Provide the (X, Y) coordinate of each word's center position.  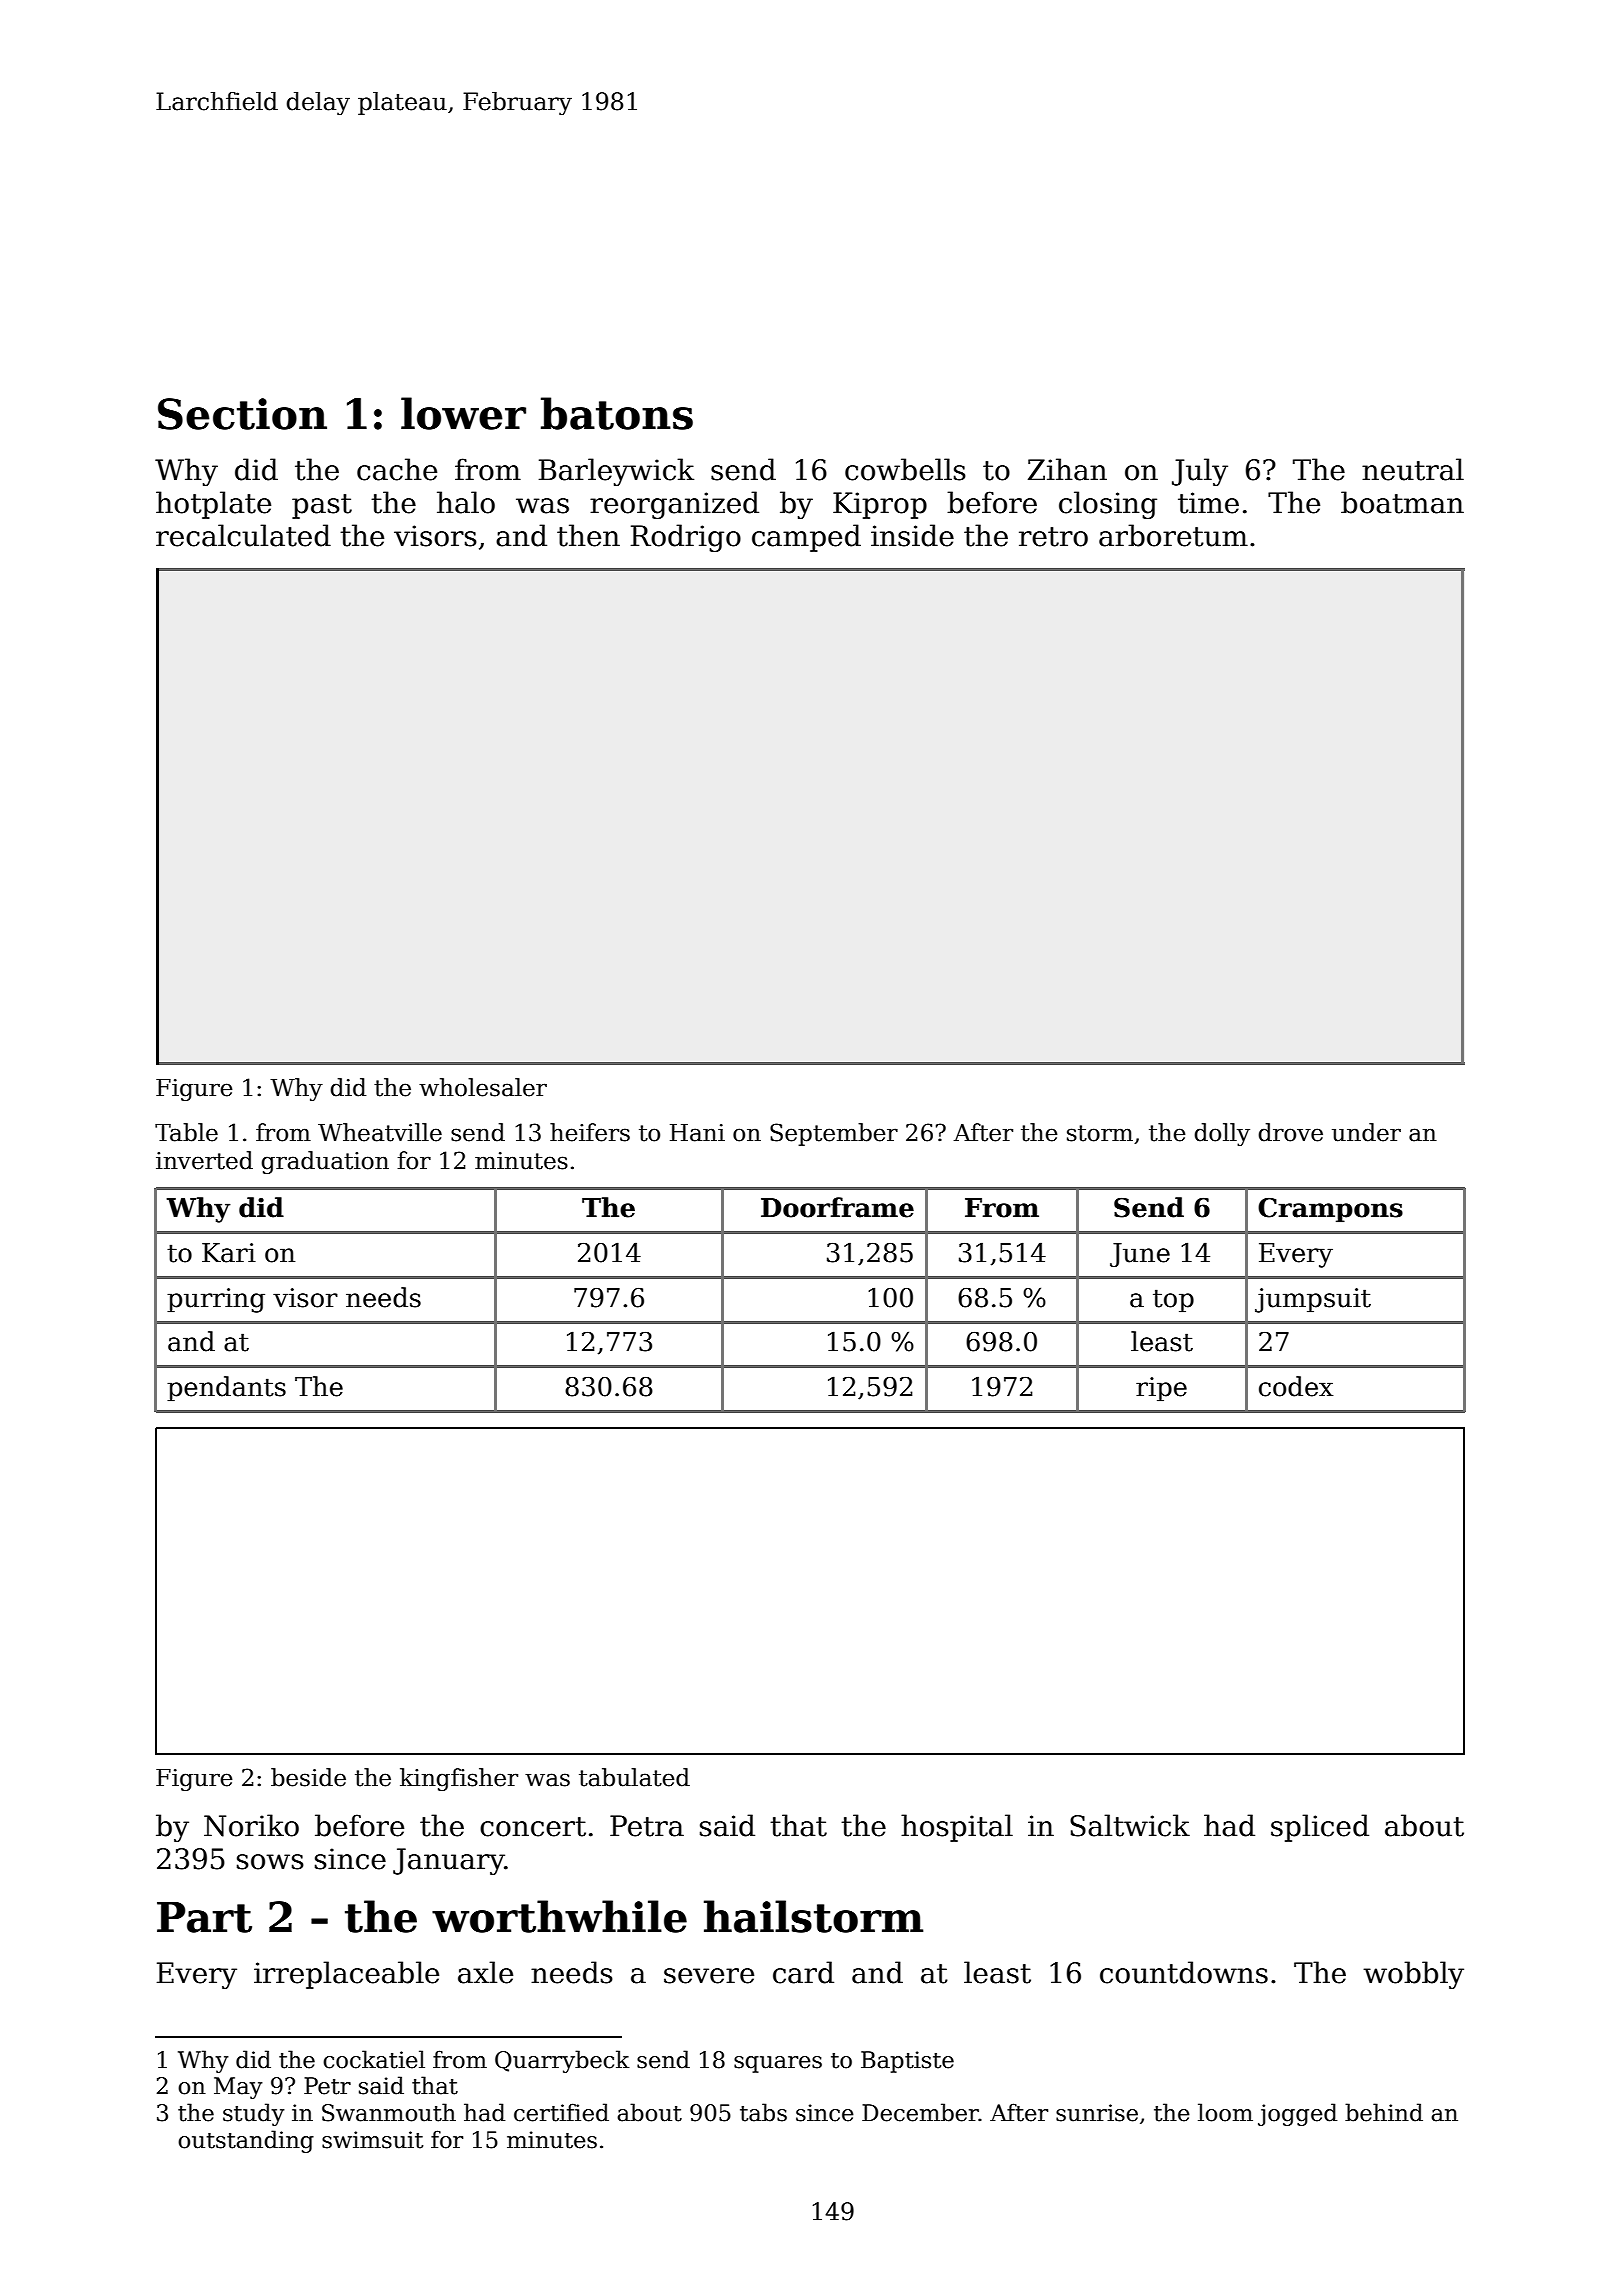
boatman (1402, 502)
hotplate (213, 505)
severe (709, 1976)
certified (561, 2112)
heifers (590, 1132)
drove (1290, 1132)
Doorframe (837, 1207)
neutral (1413, 469)
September (834, 1134)
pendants (226, 1389)
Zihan (1067, 469)
